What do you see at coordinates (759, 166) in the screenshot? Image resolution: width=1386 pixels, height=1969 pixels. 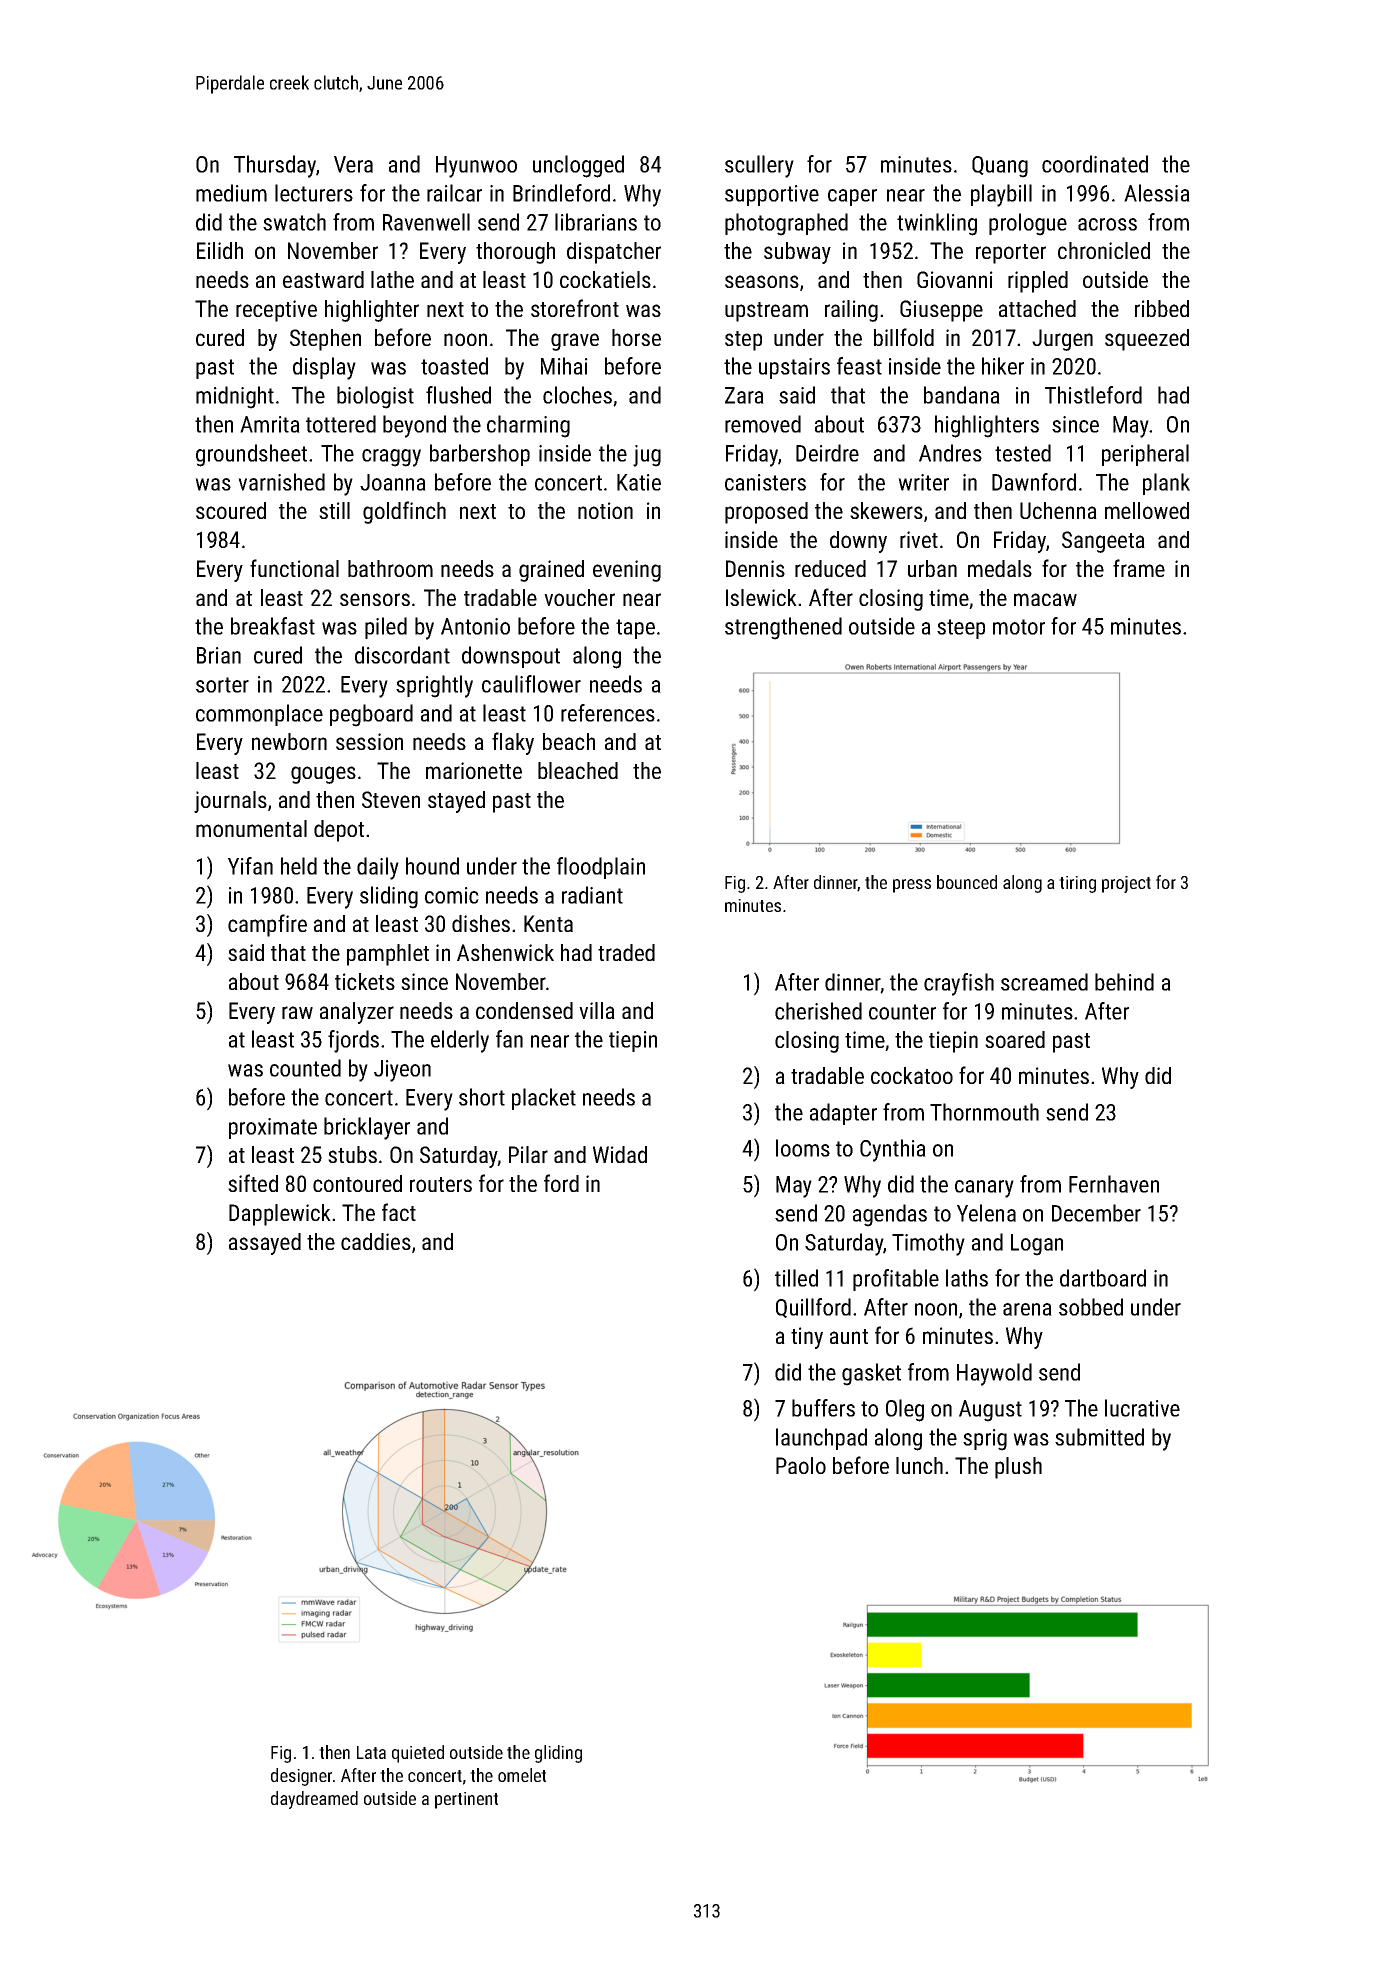 I see `scullery` at bounding box center [759, 166].
